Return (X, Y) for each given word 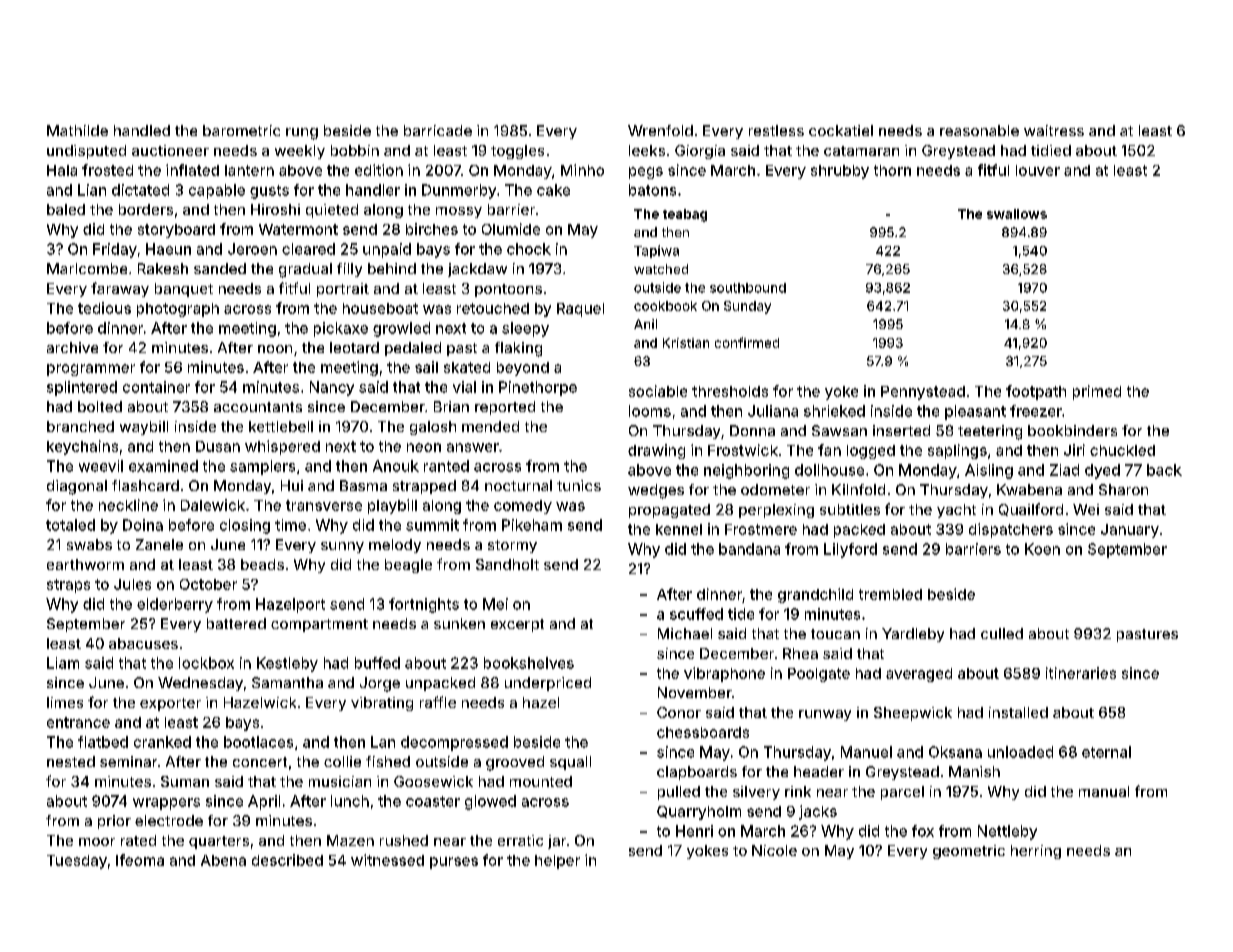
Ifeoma (140, 860)
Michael (685, 633)
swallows (1017, 214)
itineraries (1081, 673)
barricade (438, 130)
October (208, 584)
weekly (300, 152)
